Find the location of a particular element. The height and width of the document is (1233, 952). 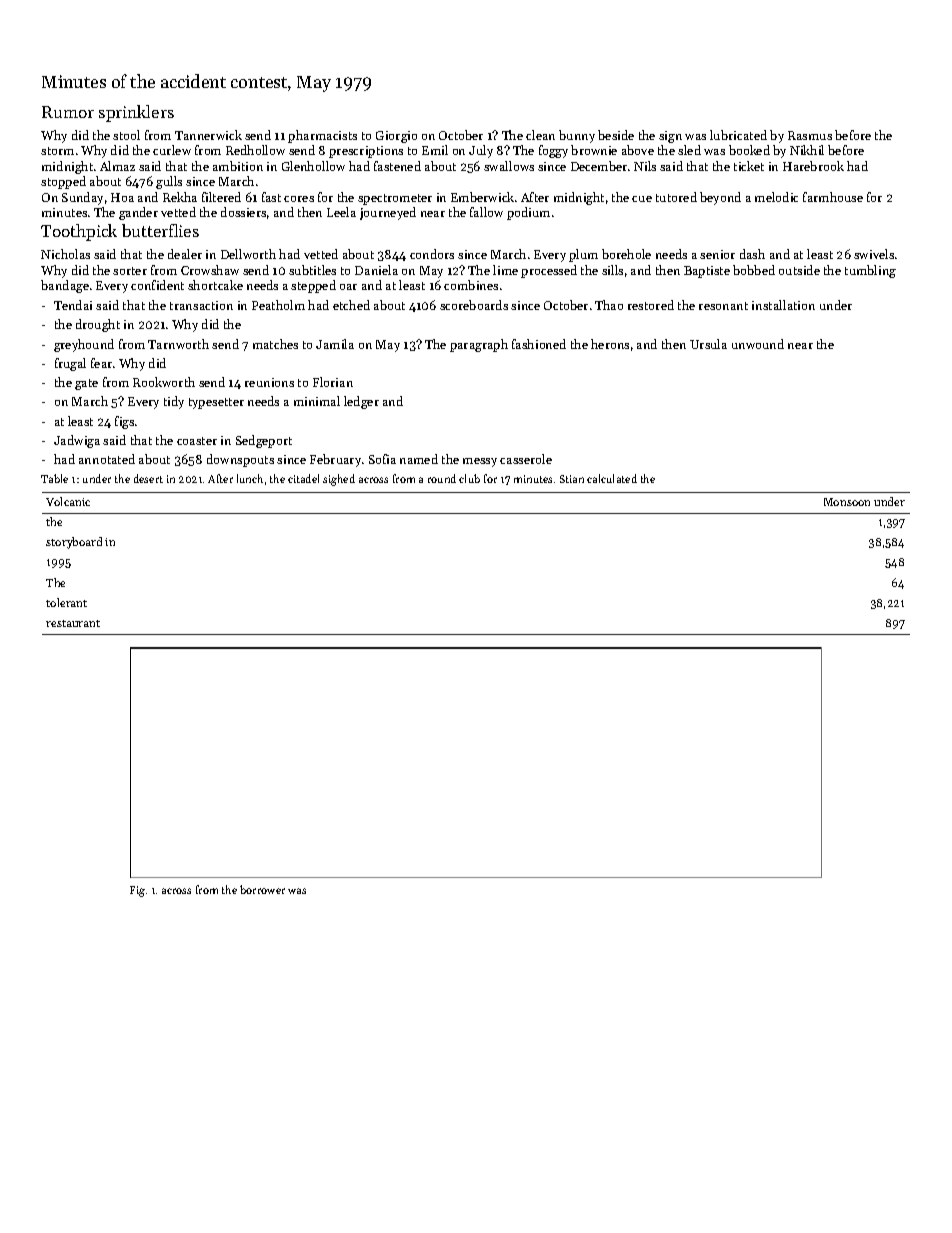

tolerant is located at coordinates (66, 602).
